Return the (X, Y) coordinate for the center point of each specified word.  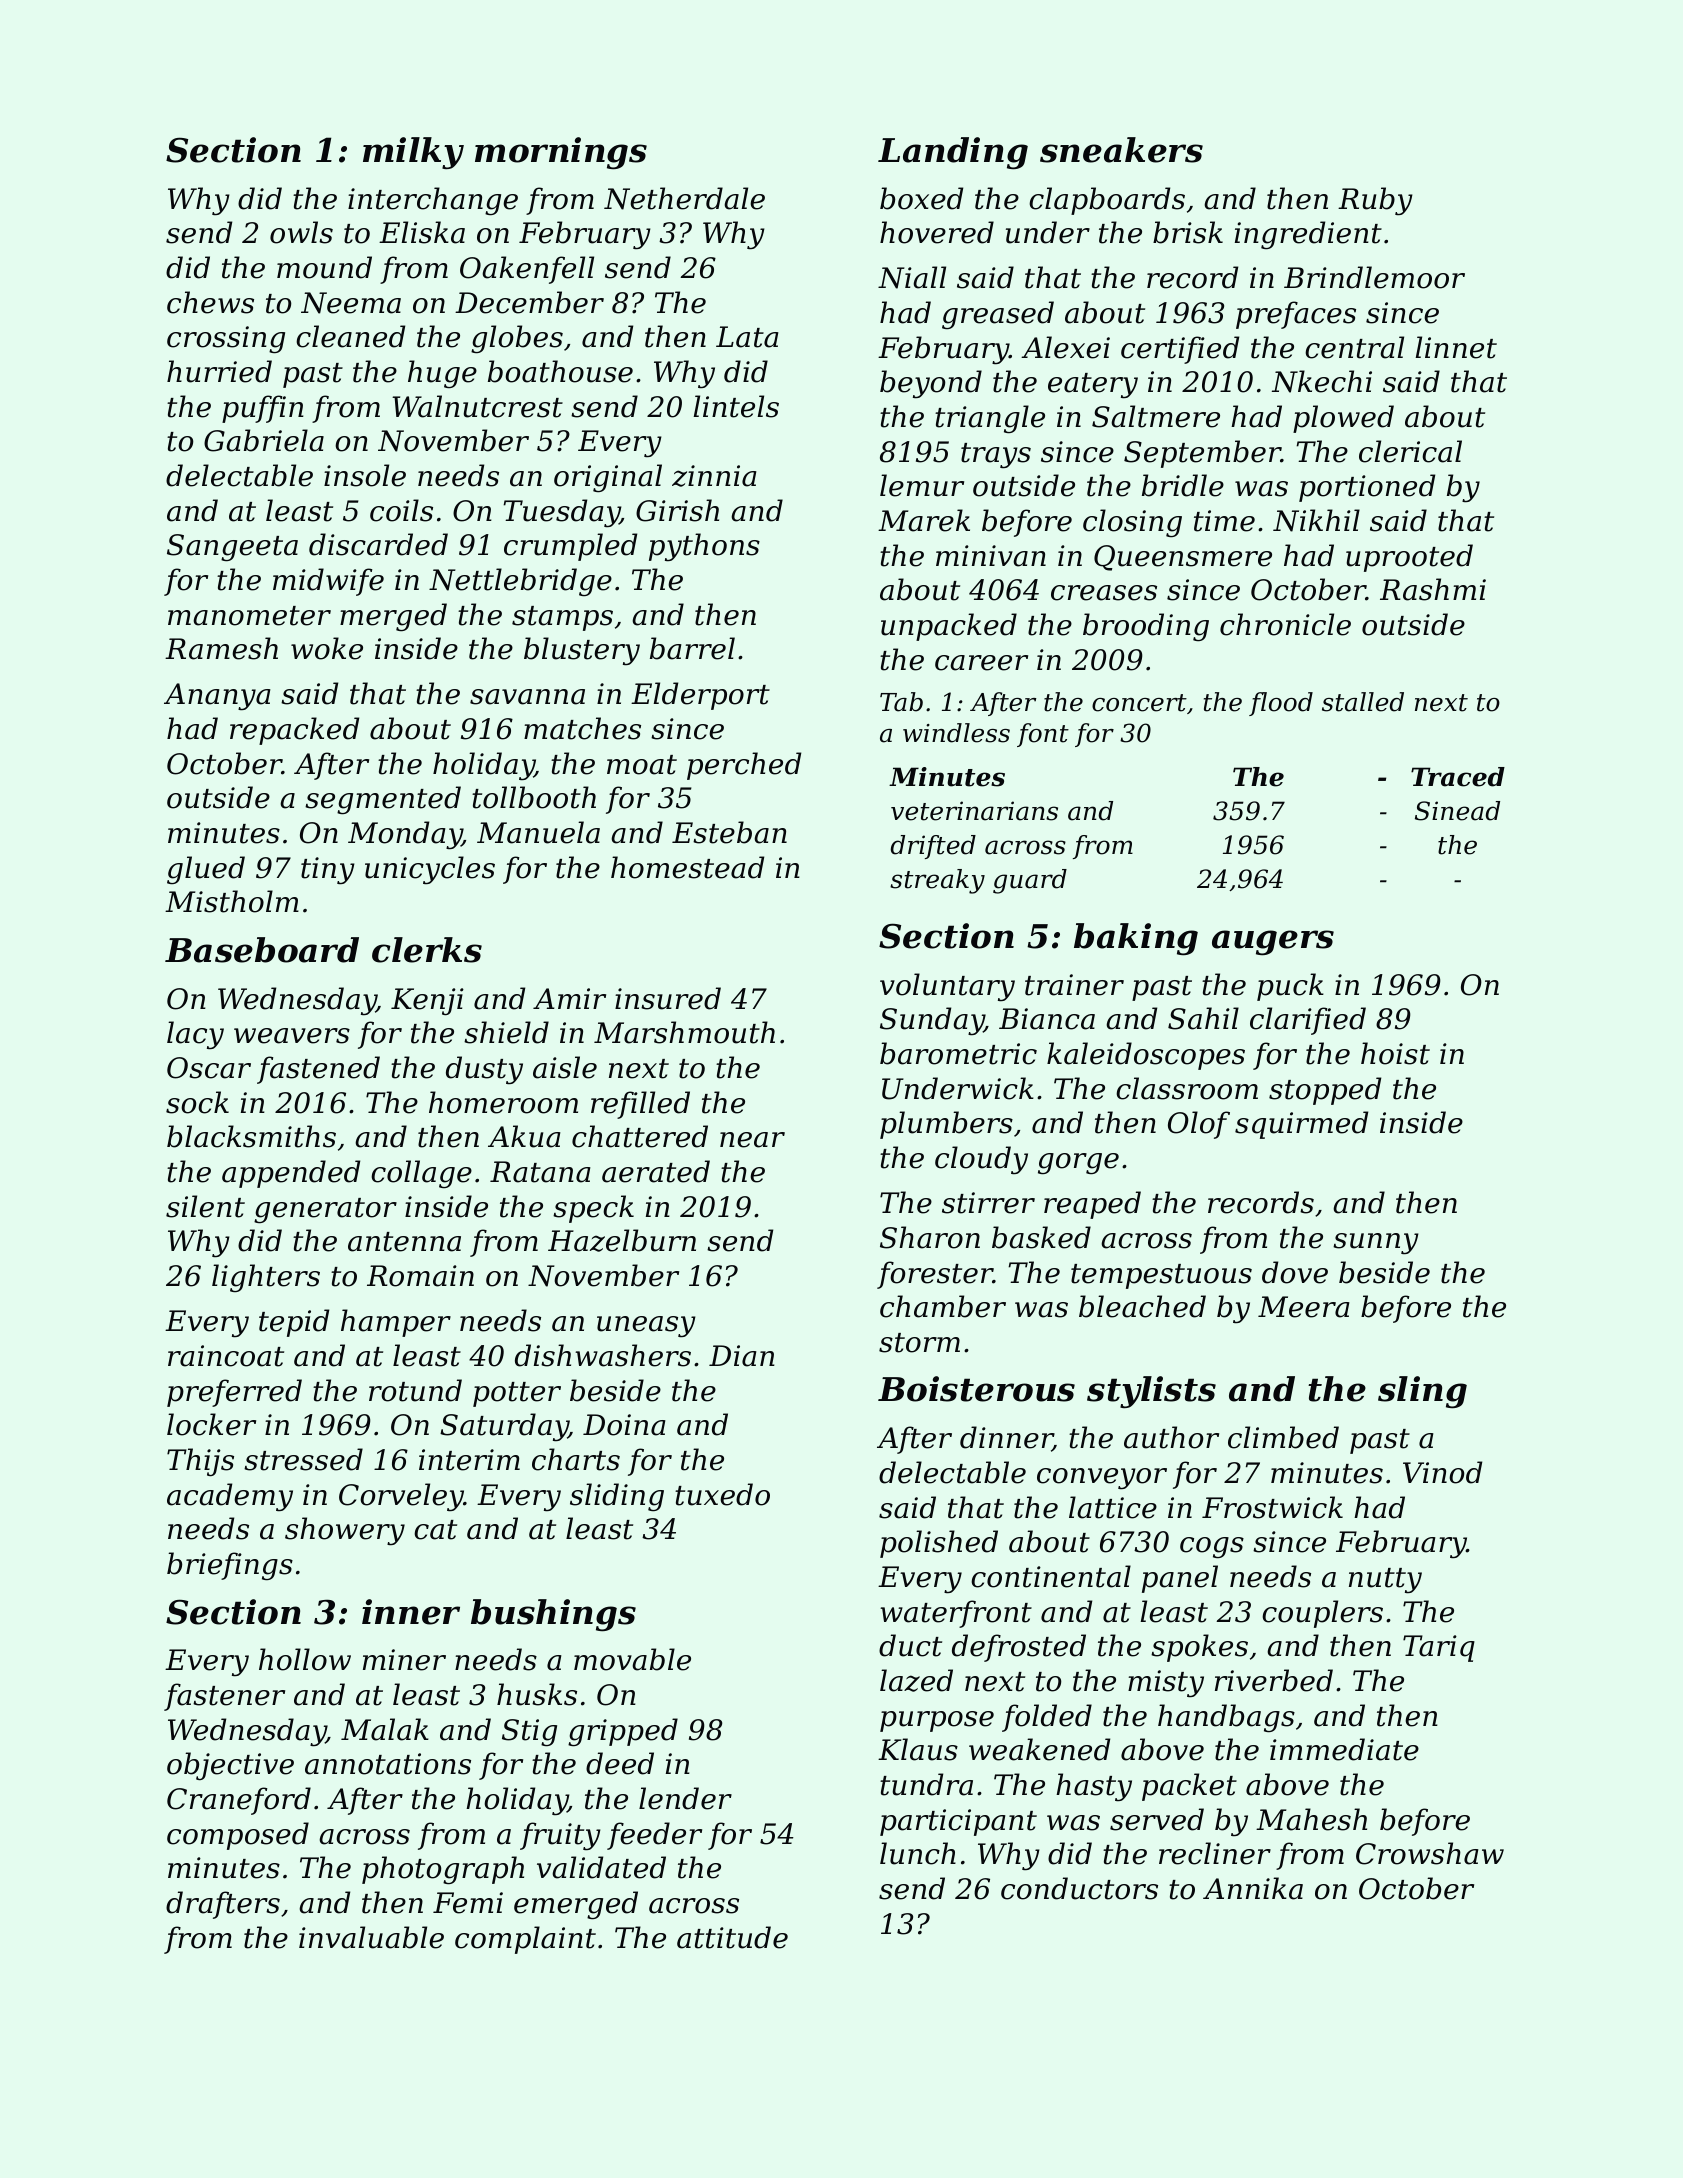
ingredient (1308, 235)
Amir (569, 998)
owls (301, 232)
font (1043, 735)
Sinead (1457, 811)
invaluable (371, 1937)
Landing (953, 153)
